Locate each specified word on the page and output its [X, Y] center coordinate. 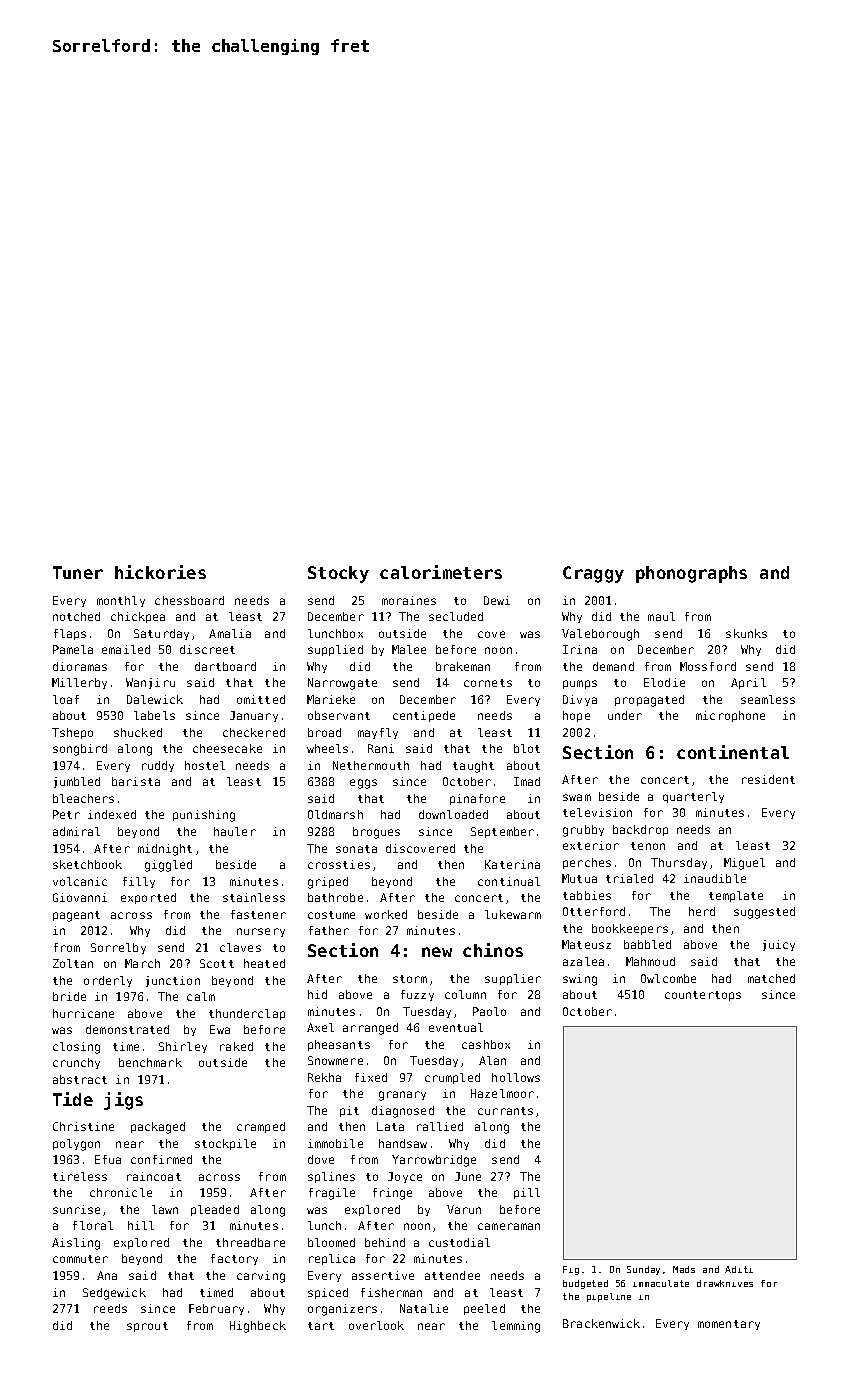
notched [76, 616]
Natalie [424, 1308]
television [597, 812]
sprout [147, 1327]
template [736, 896]
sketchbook [87, 864]
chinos [493, 950]
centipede [424, 716]
